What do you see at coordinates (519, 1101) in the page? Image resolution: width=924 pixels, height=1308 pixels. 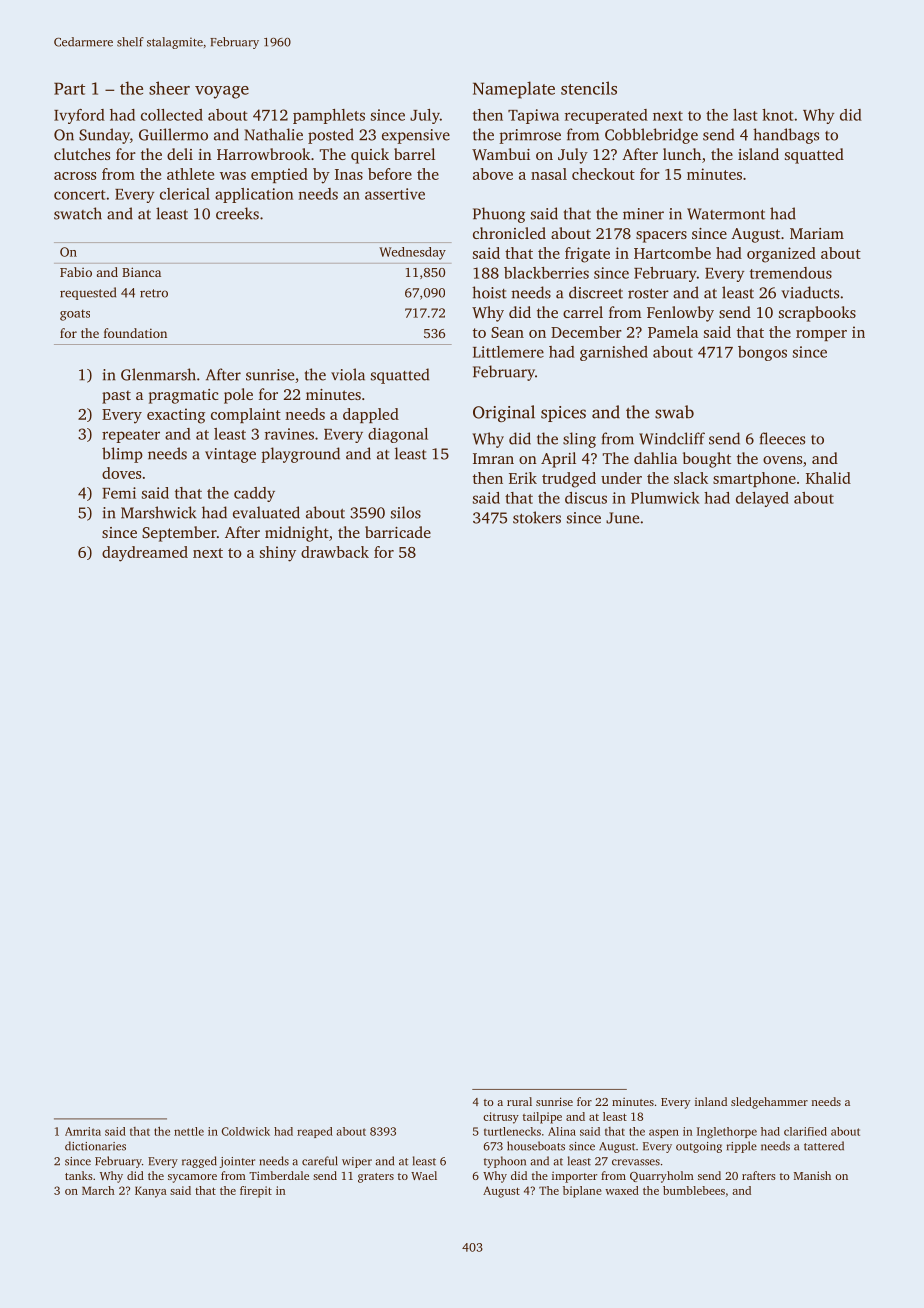 I see `rural` at bounding box center [519, 1101].
